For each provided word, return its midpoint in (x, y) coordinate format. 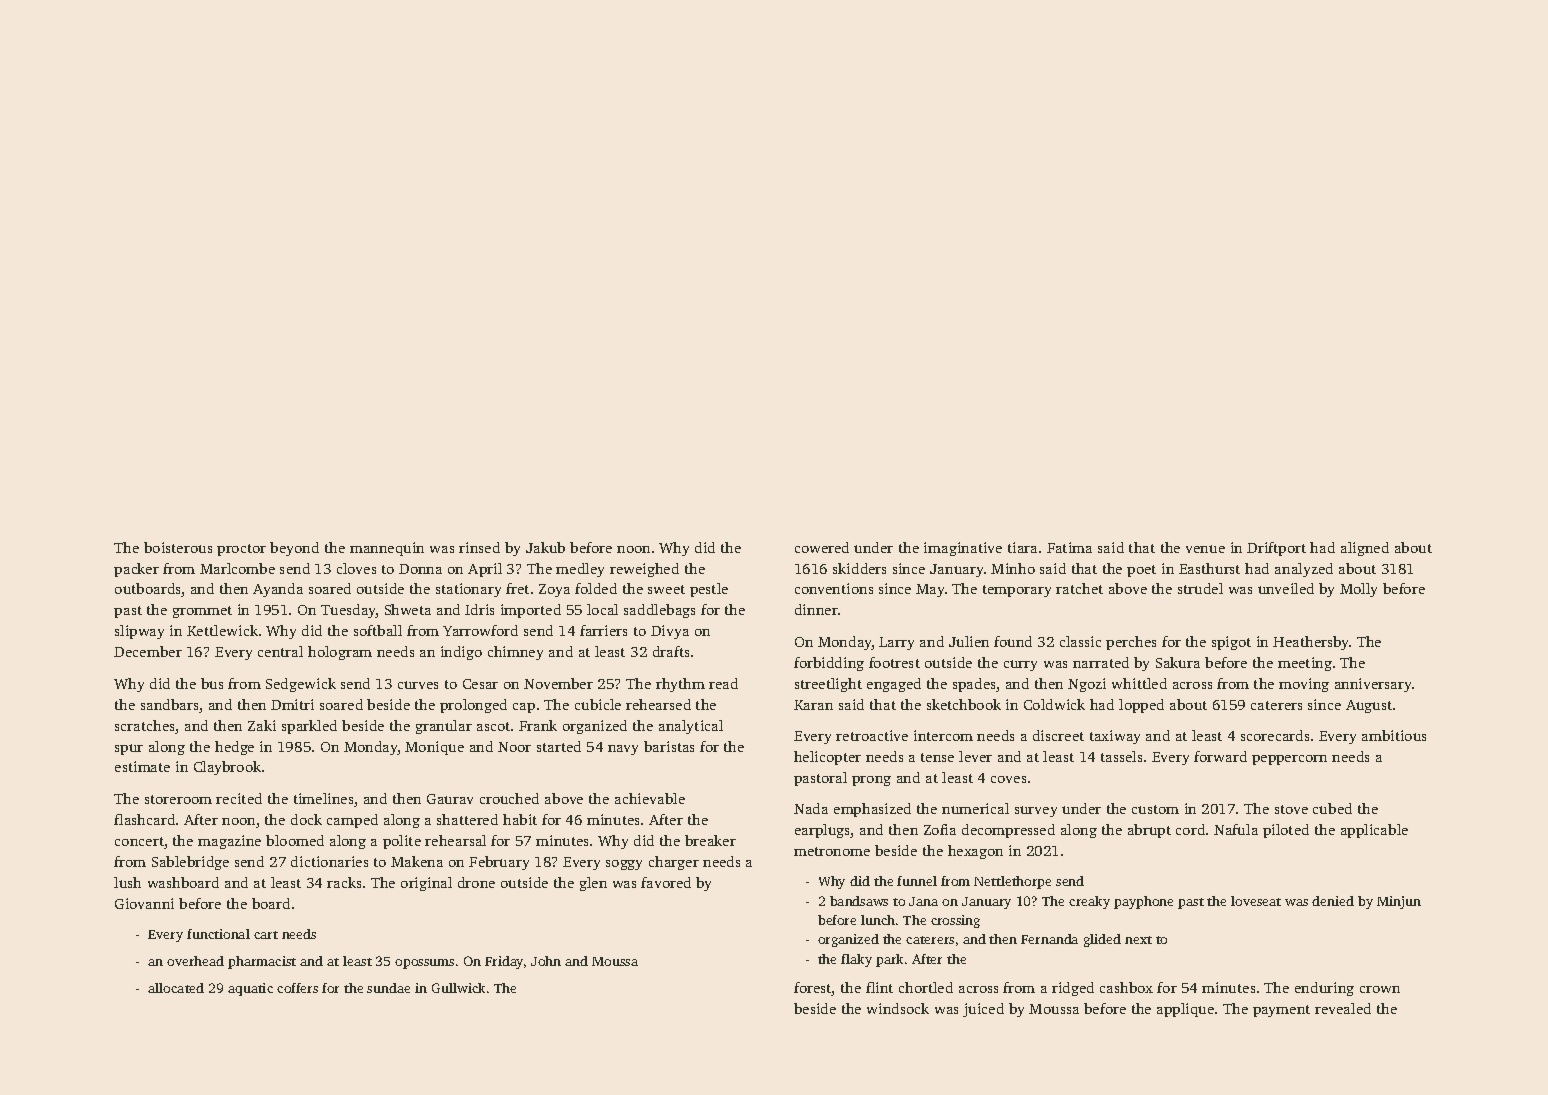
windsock (898, 1008)
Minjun (1399, 902)
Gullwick (458, 988)
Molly (1358, 590)
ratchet (1079, 588)
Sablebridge (190, 863)
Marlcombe (237, 568)
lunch (878, 920)
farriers (603, 630)
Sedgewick (301, 685)
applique (1185, 1010)
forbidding (829, 664)
